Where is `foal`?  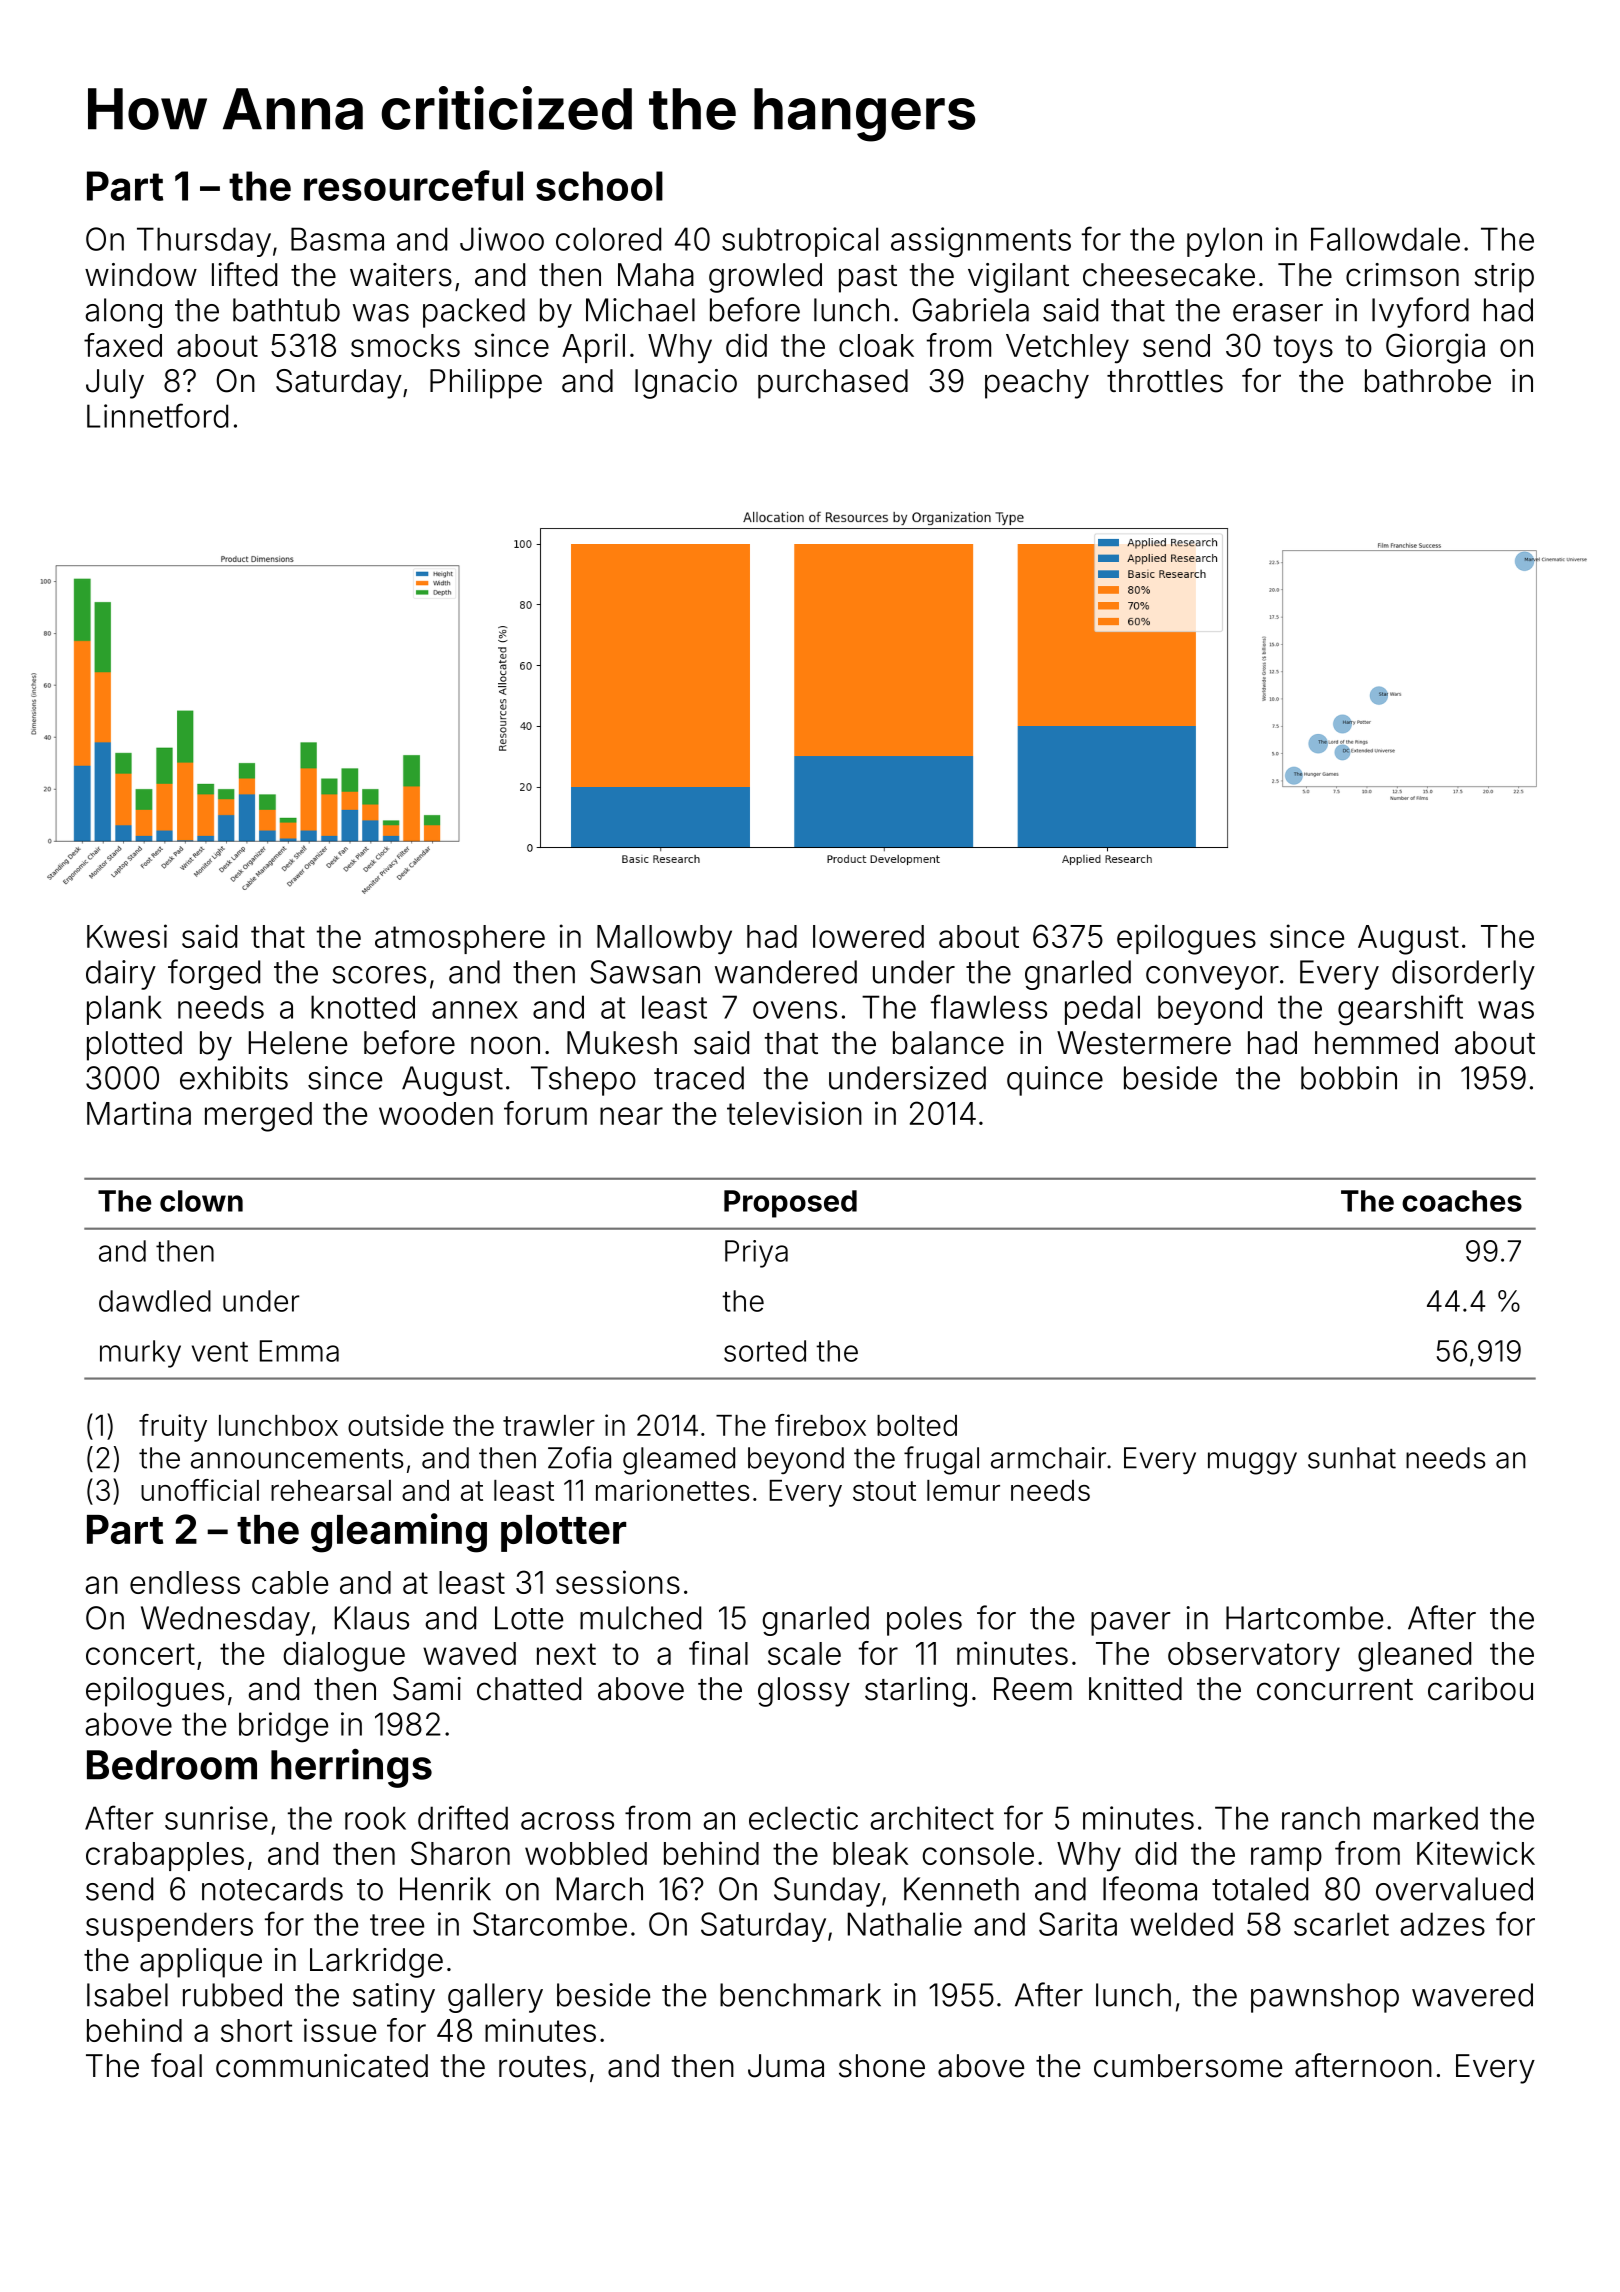
foal is located at coordinates (176, 2065).
